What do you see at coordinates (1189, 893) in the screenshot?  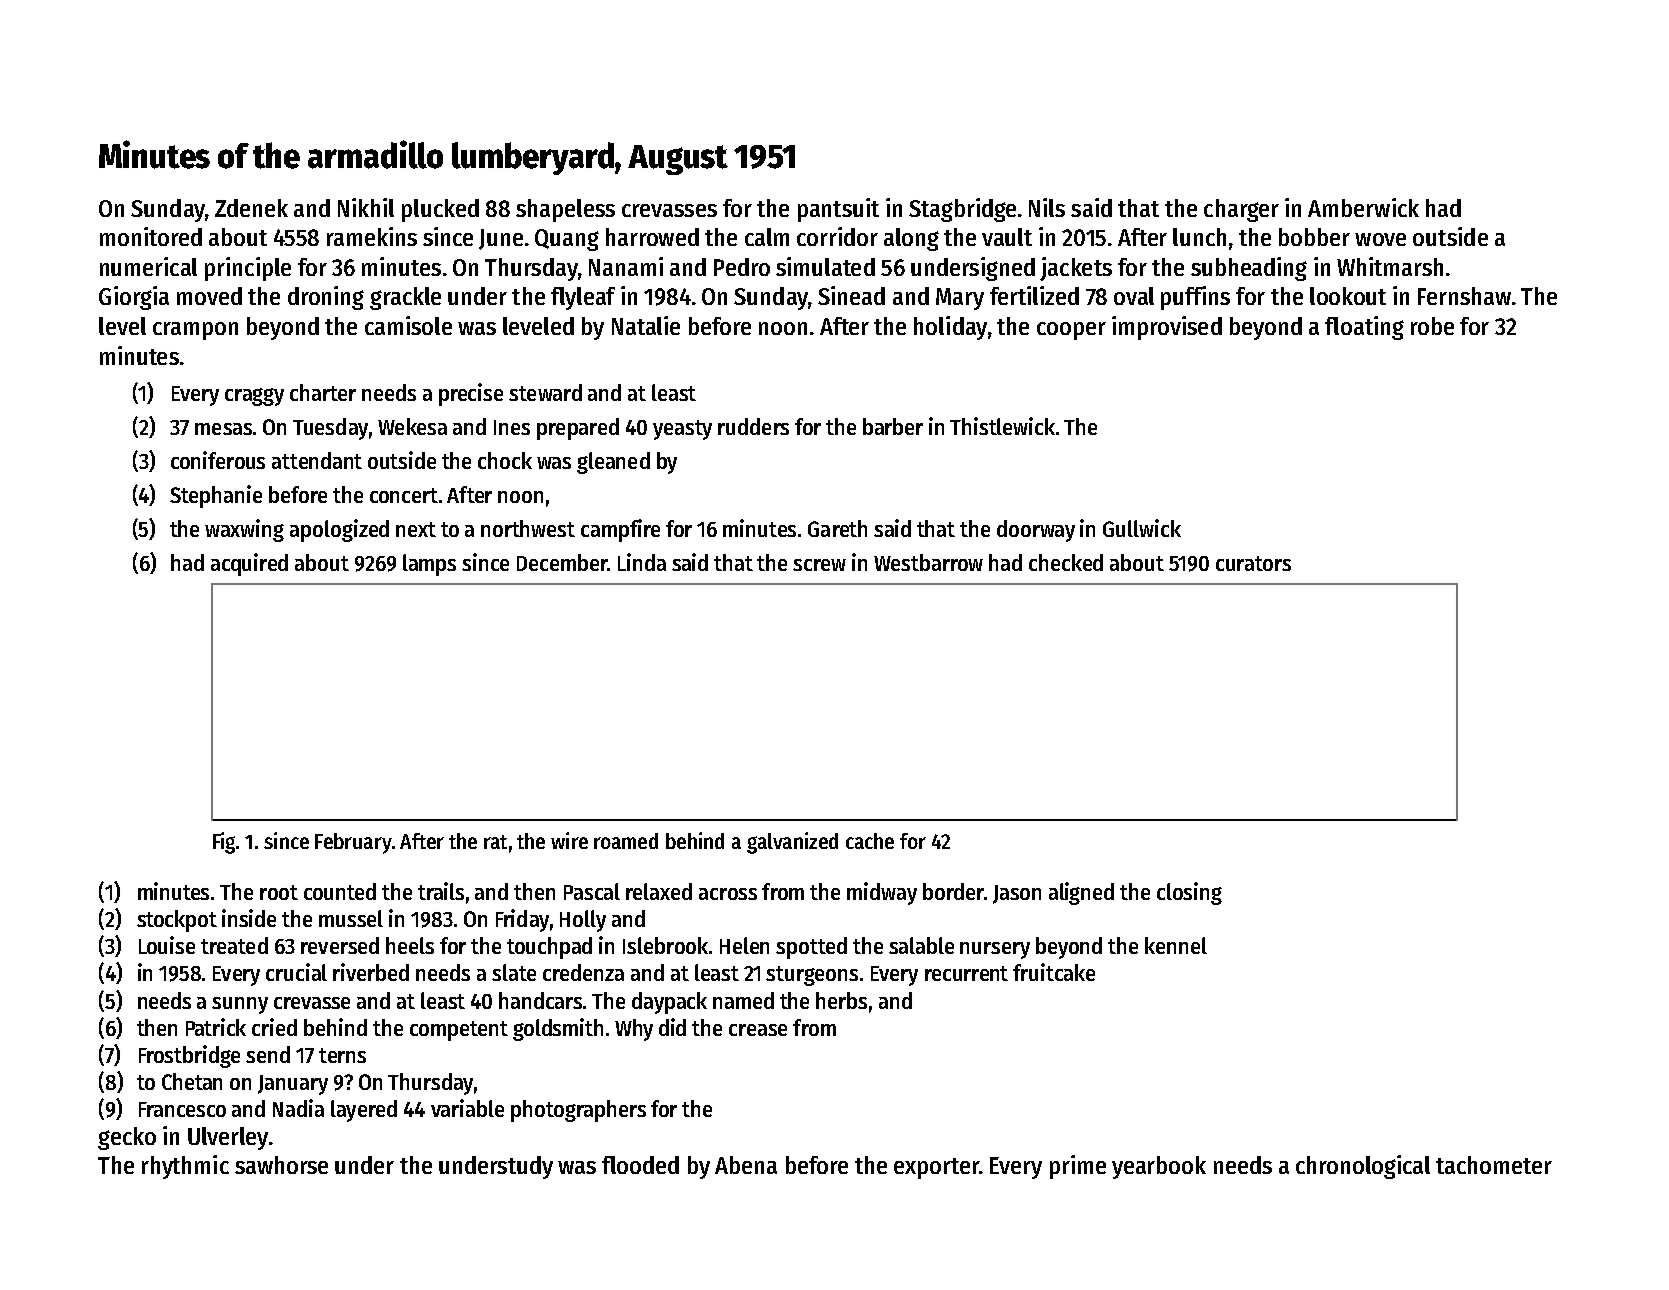 I see `closing` at bounding box center [1189, 893].
